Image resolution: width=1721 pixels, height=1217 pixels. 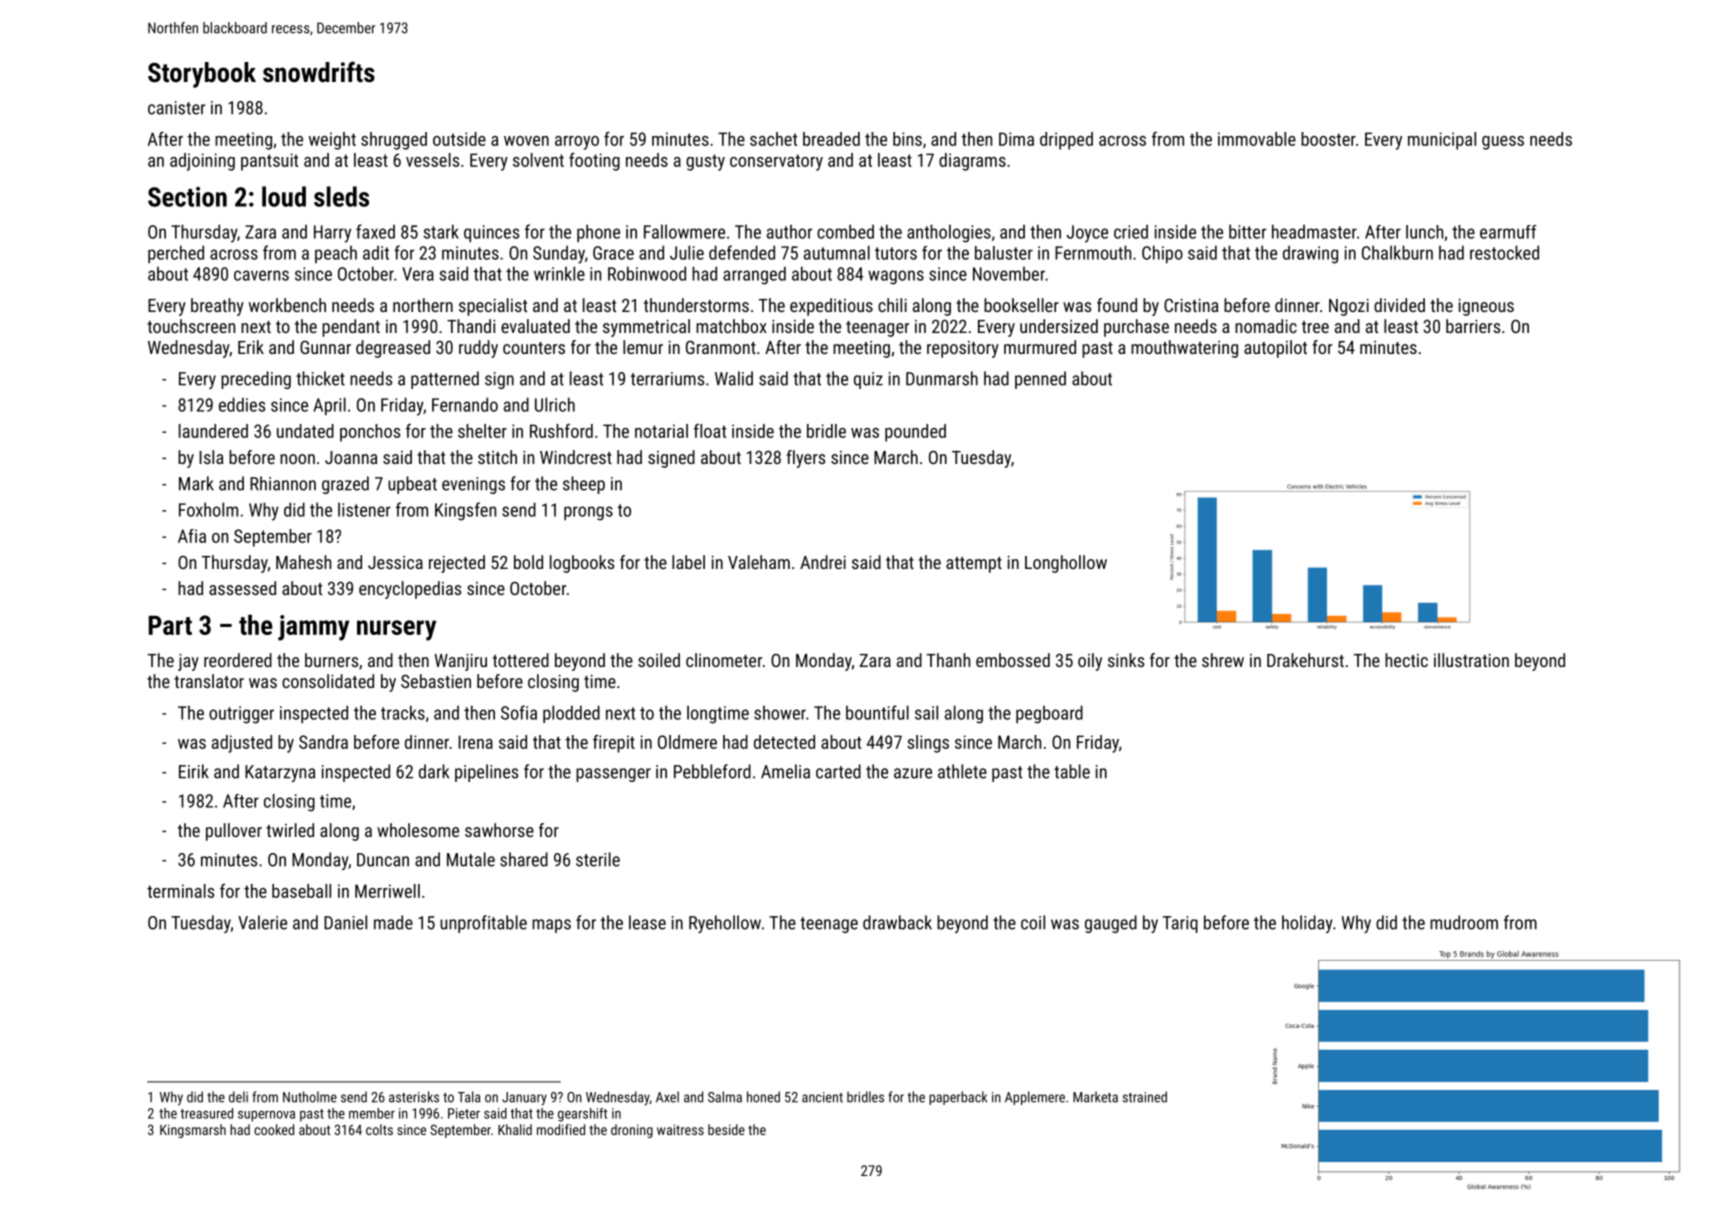 What do you see at coordinates (659, 660) in the image?
I see `soiled` at bounding box center [659, 660].
